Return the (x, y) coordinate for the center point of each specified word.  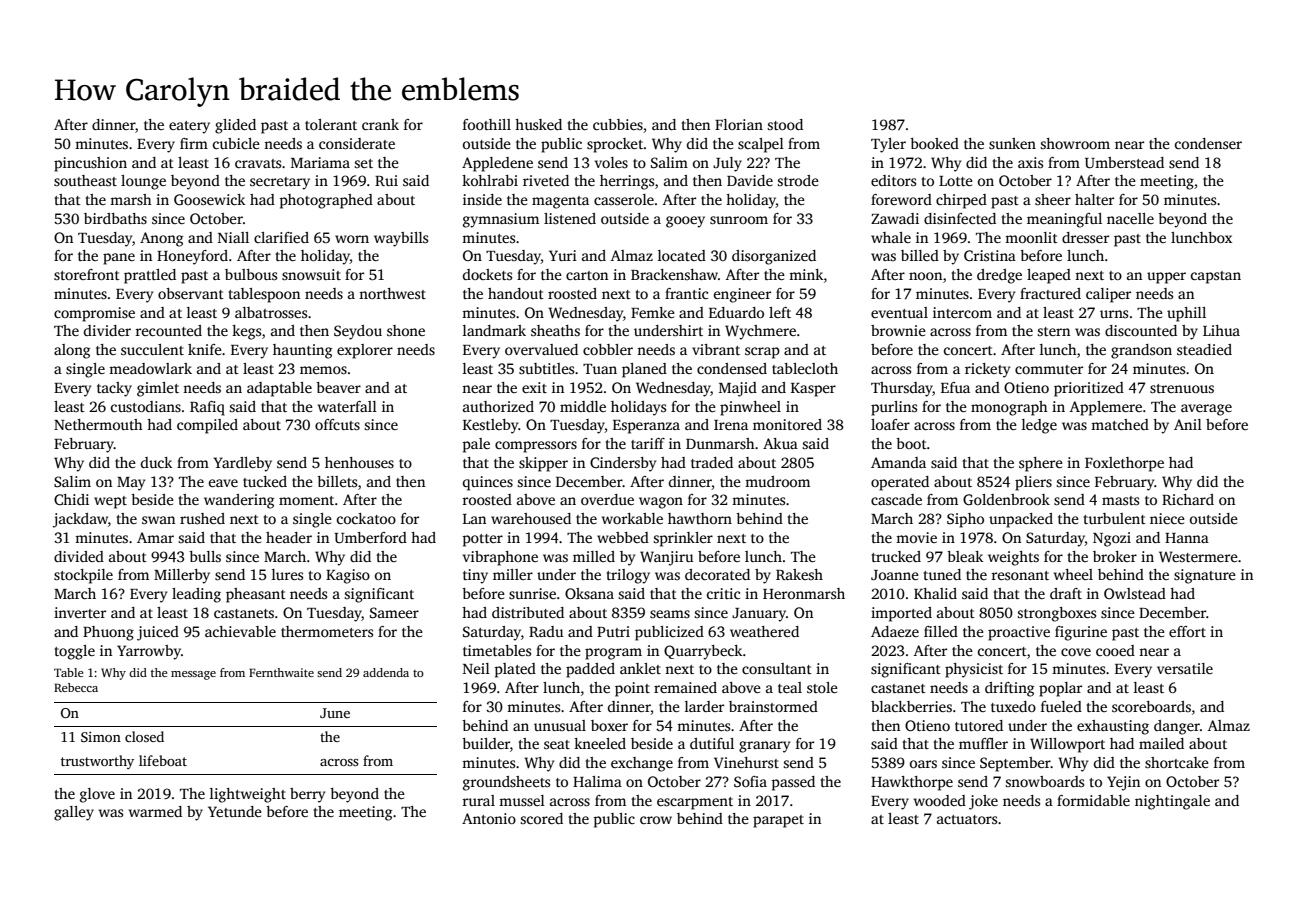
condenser (1208, 143)
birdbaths (115, 218)
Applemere (1106, 408)
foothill (487, 124)
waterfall (347, 406)
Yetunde (235, 811)
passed (793, 783)
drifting (1009, 689)
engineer (742, 295)
